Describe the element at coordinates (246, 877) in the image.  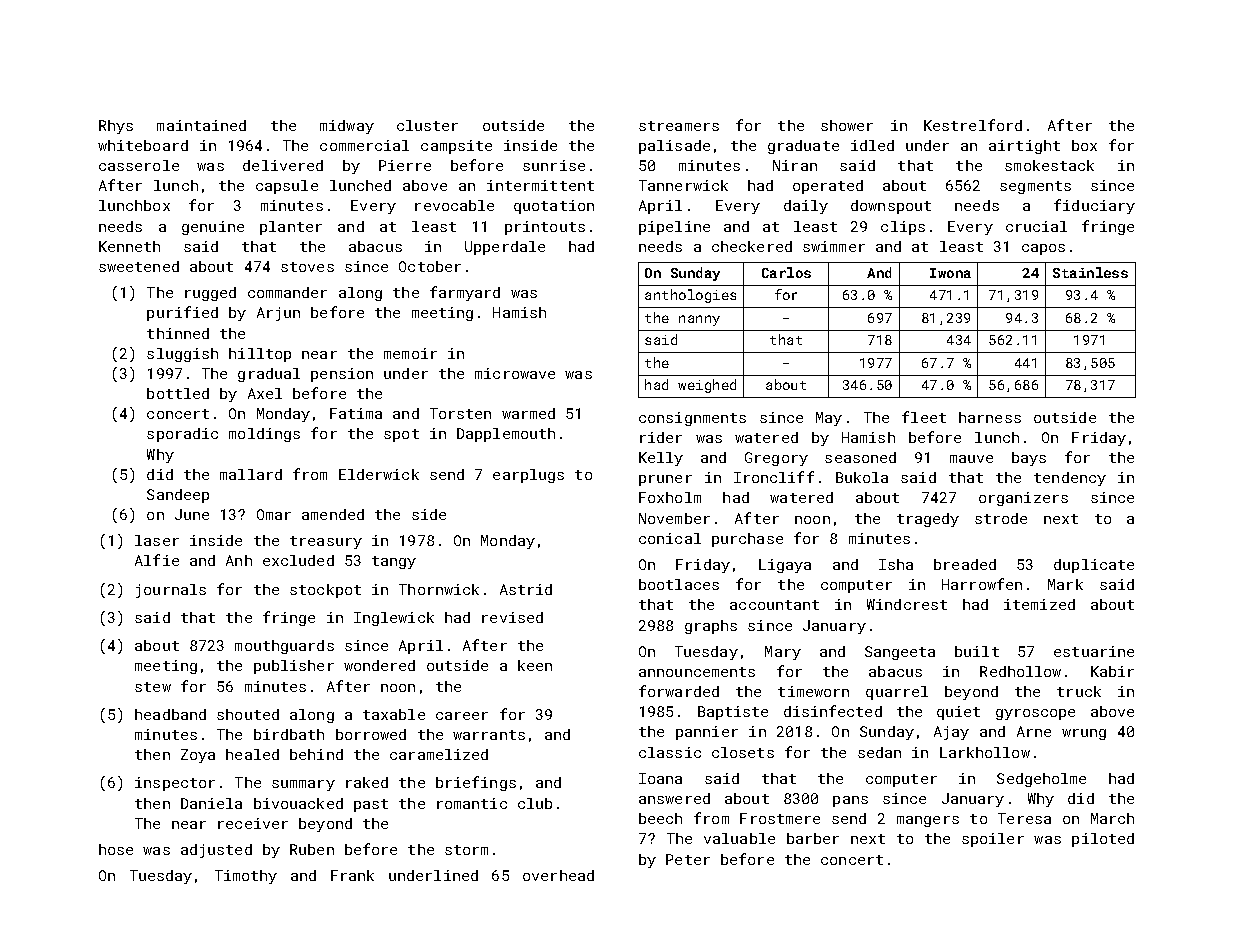
I see `Timothy` at that location.
